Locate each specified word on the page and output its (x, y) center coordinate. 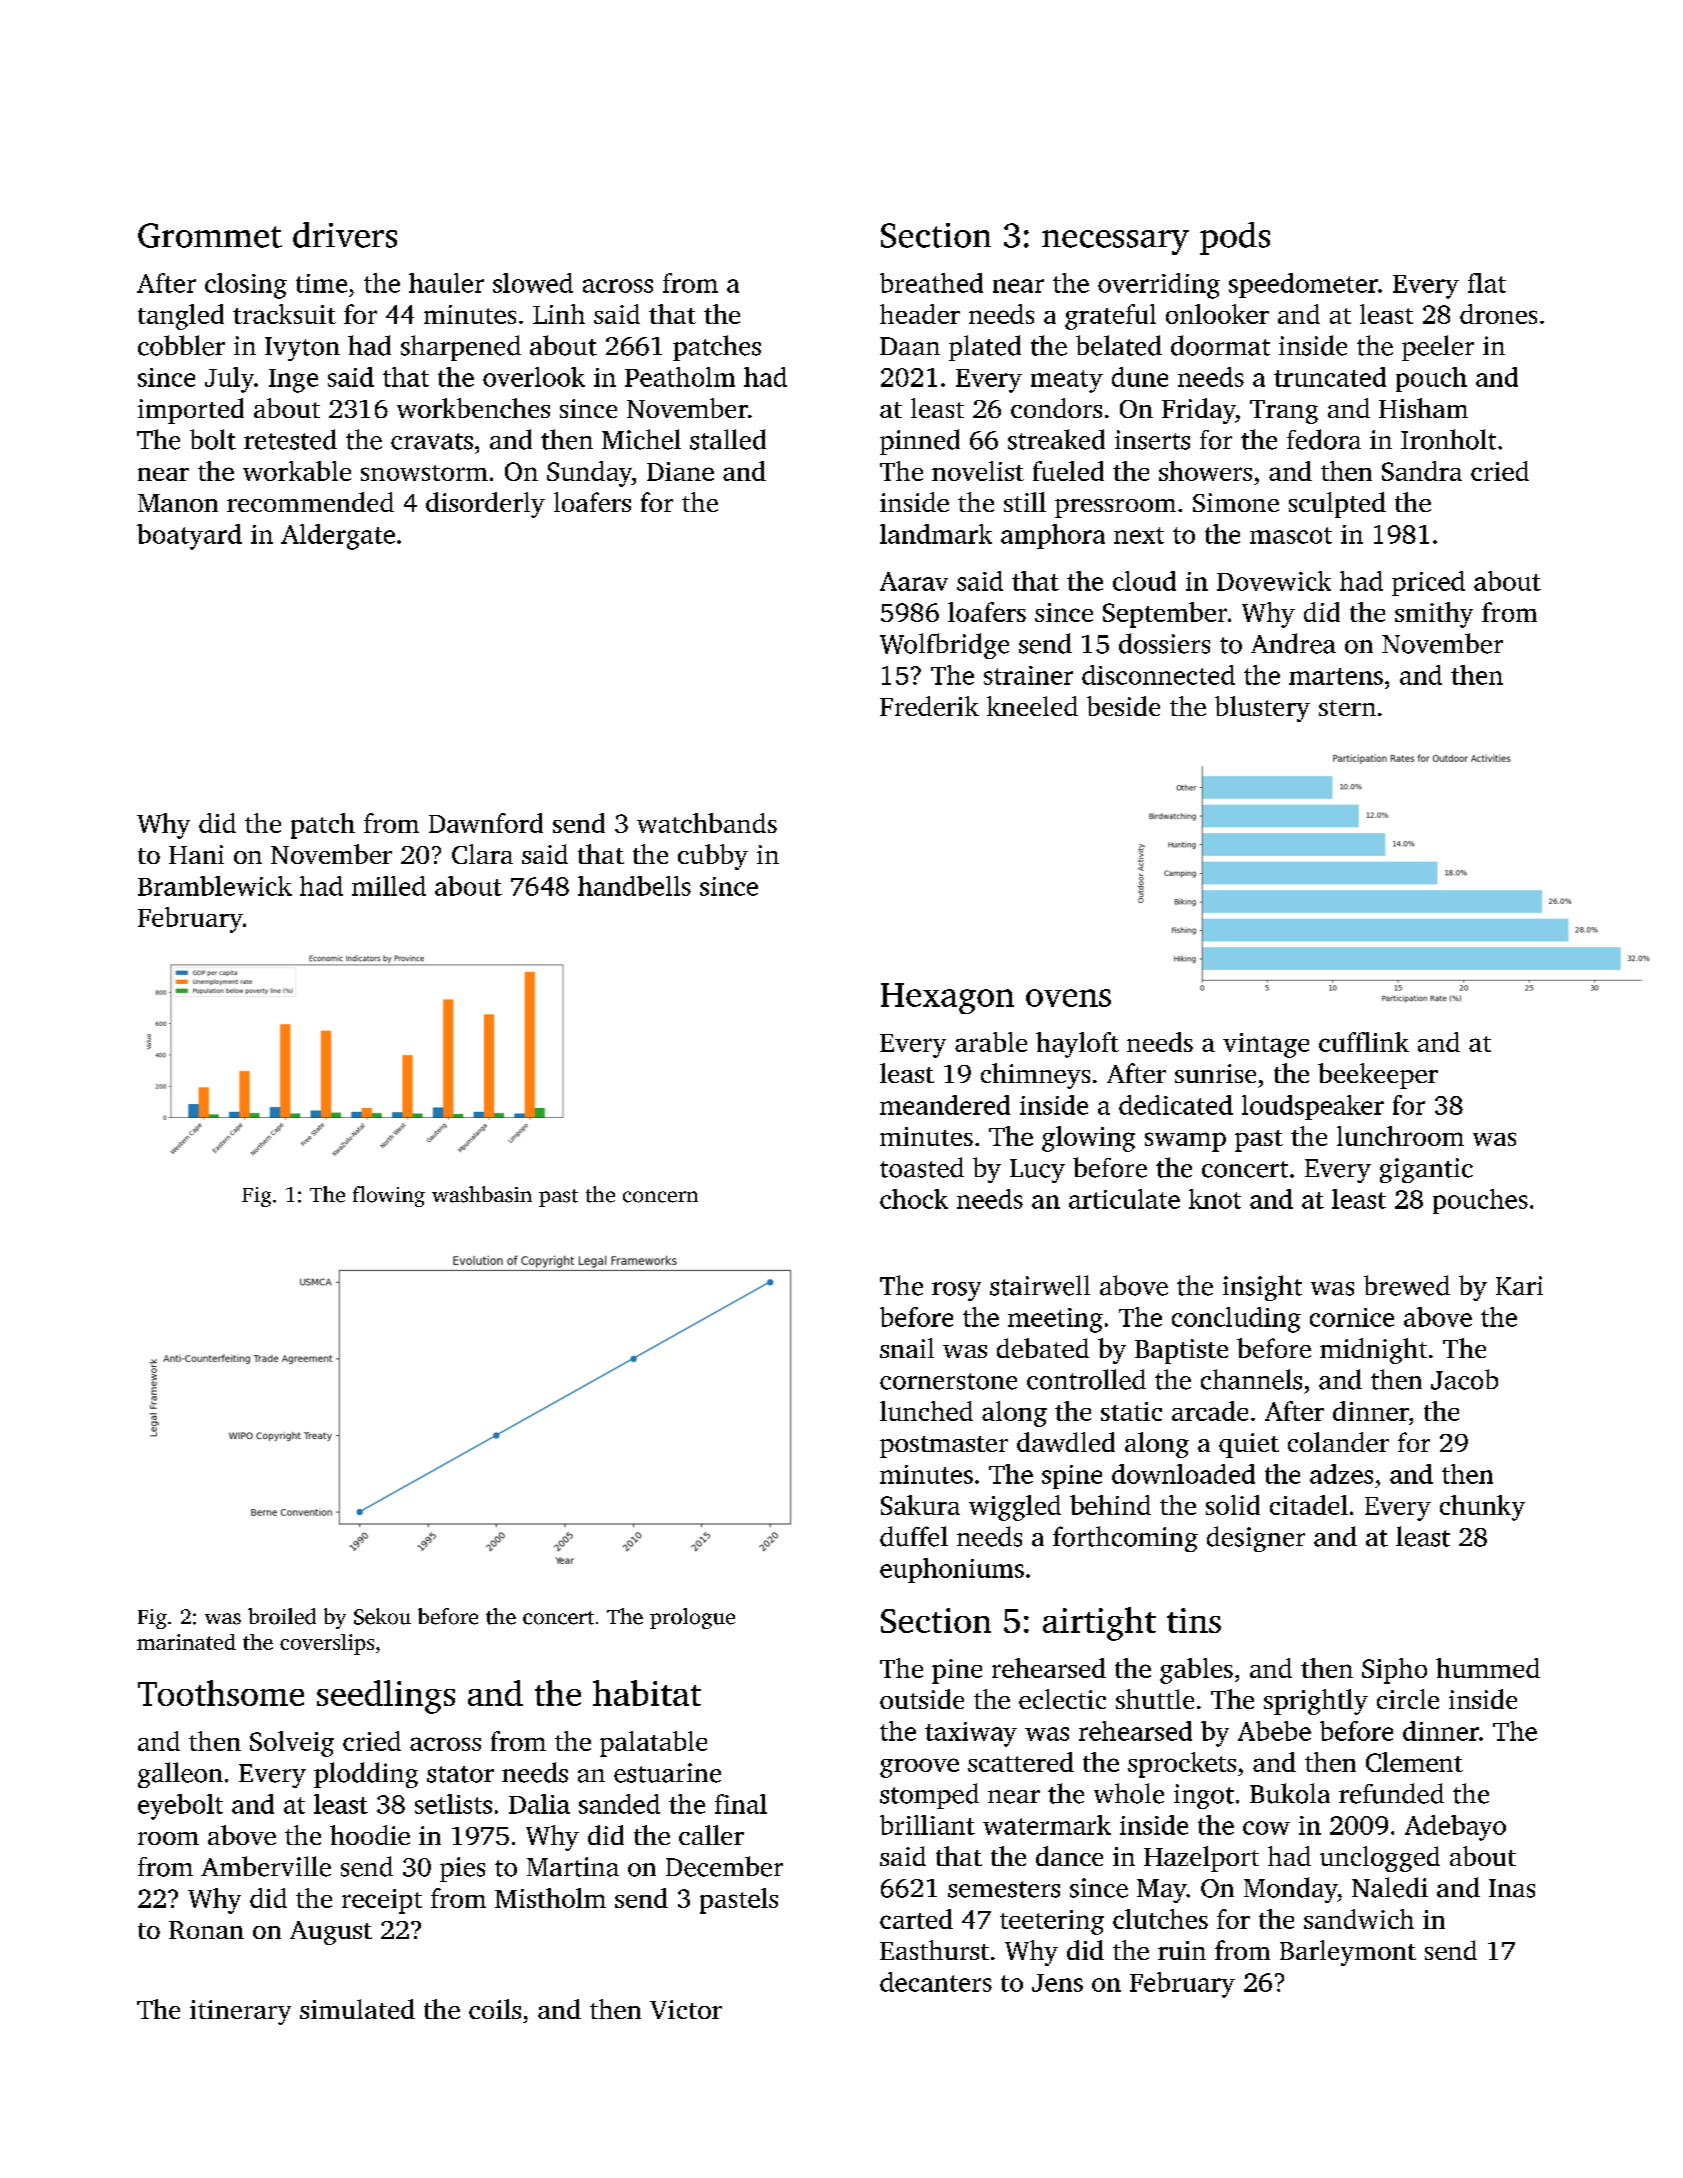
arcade (1210, 1411)
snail (907, 1348)
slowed (533, 283)
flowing (389, 1196)
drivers (345, 235)
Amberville (266, 1866)
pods (1235, 238)
